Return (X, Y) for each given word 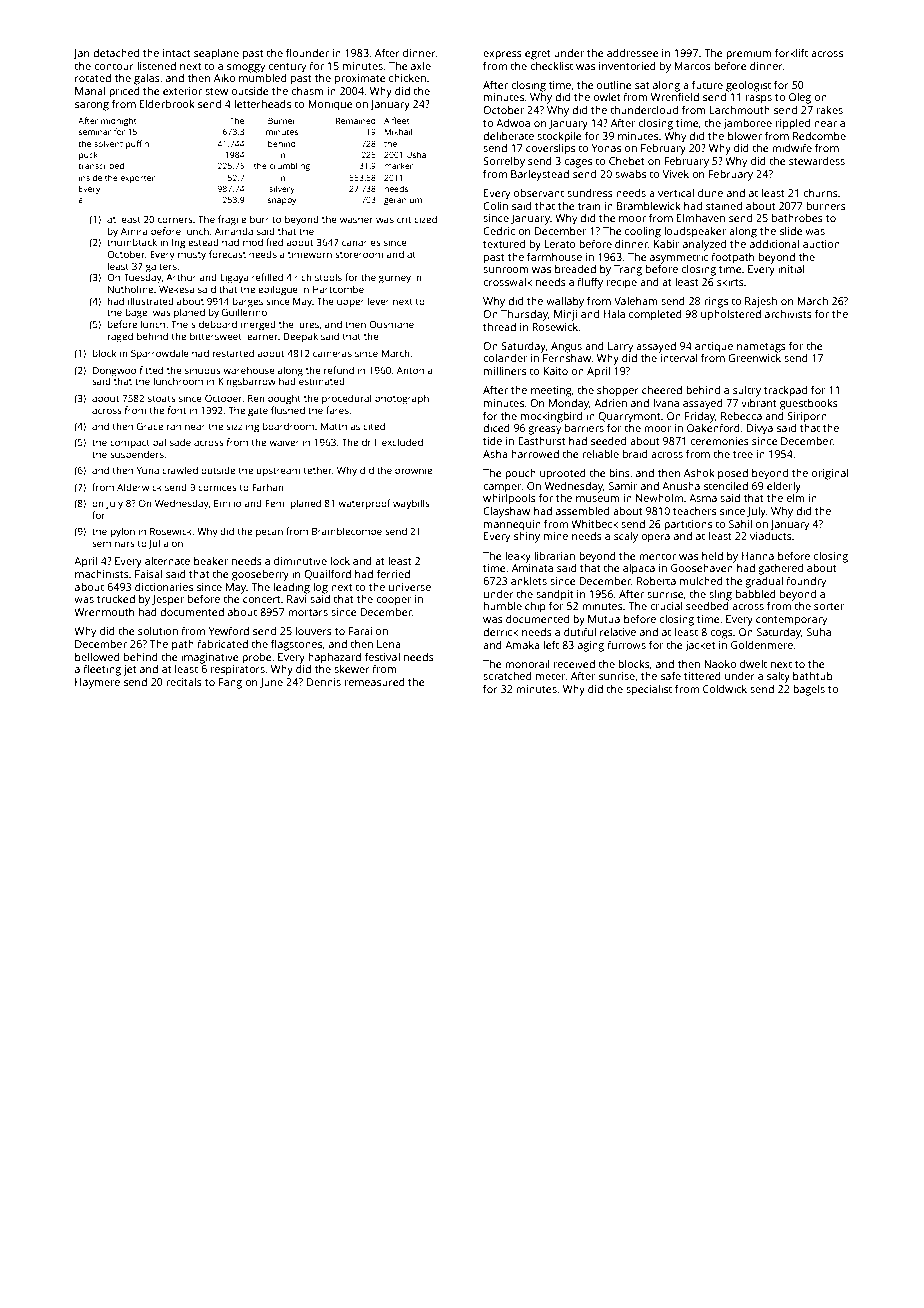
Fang (230, 683)
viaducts (771, 536)
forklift (791, 52)
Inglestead (195, 243)
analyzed (704, 245)
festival (382, 656)
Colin (495, 206)
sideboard (214, 324)
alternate (167, 561)
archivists (788, 314)
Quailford (327, 574)
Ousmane (391, 324)
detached (116, 53)
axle (421, 66)
